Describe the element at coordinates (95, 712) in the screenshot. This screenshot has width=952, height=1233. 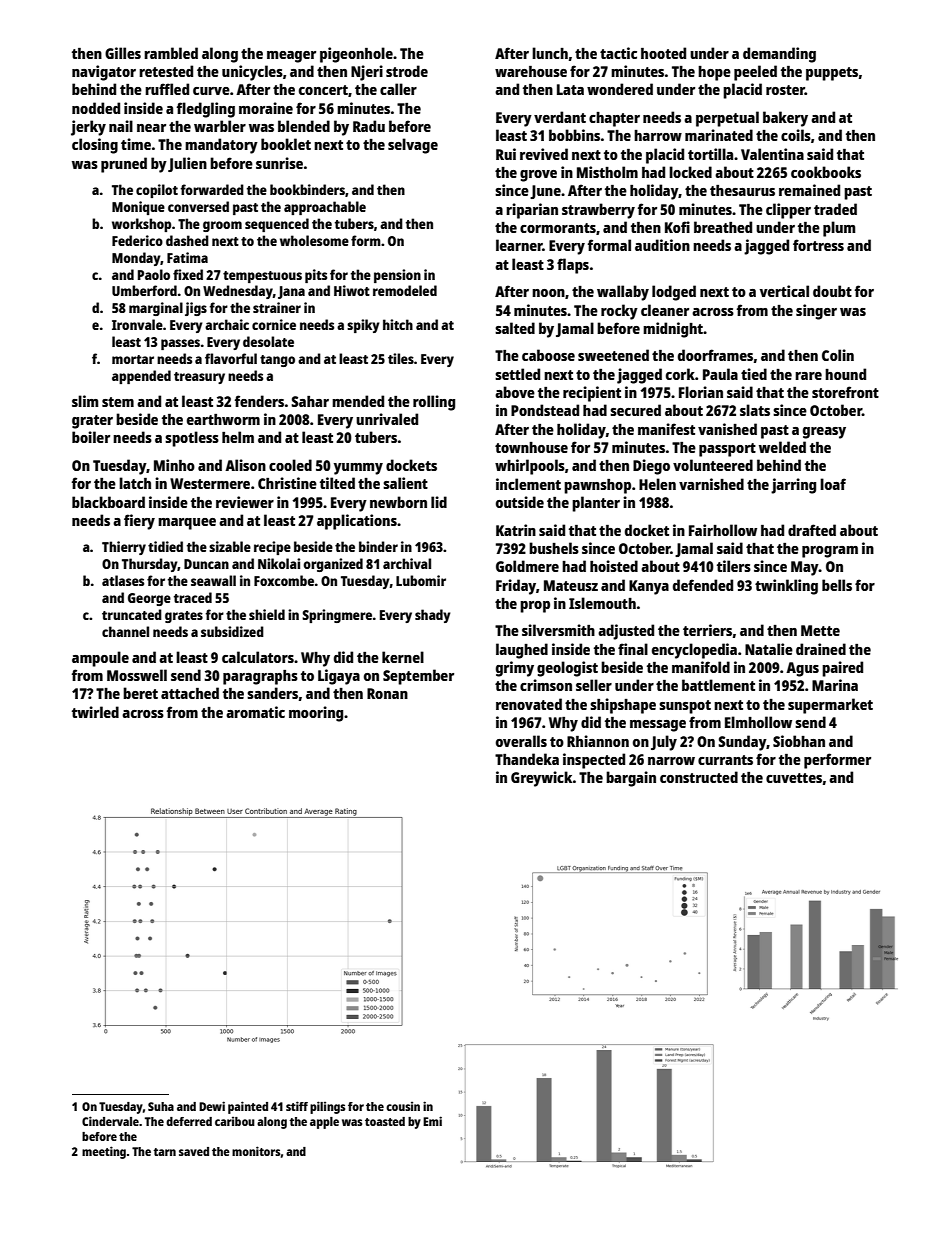
I see `twirled` at that location.
